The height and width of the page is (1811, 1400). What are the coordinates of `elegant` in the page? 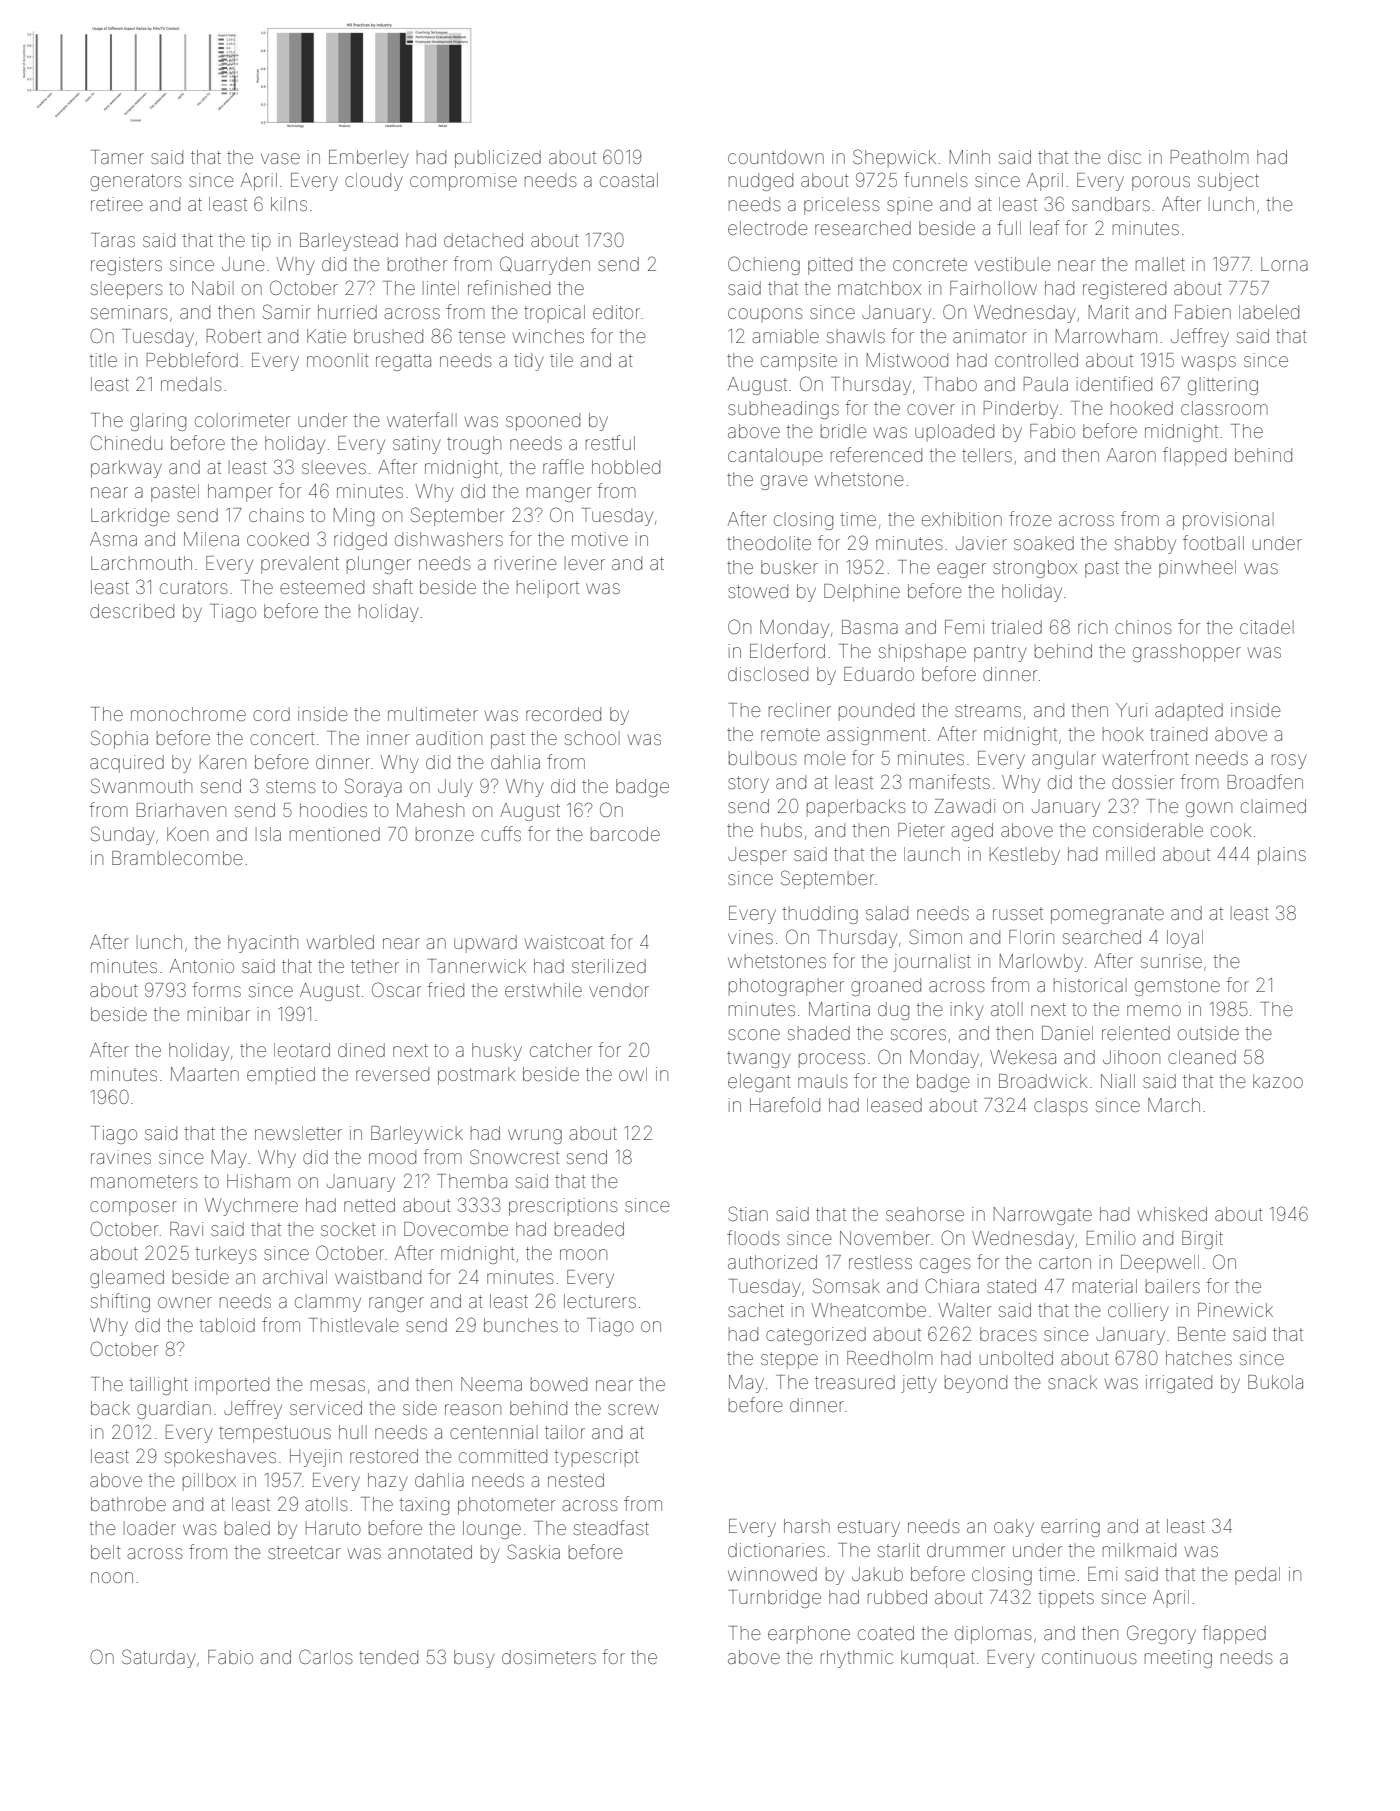 It's located at (759, 1083).
